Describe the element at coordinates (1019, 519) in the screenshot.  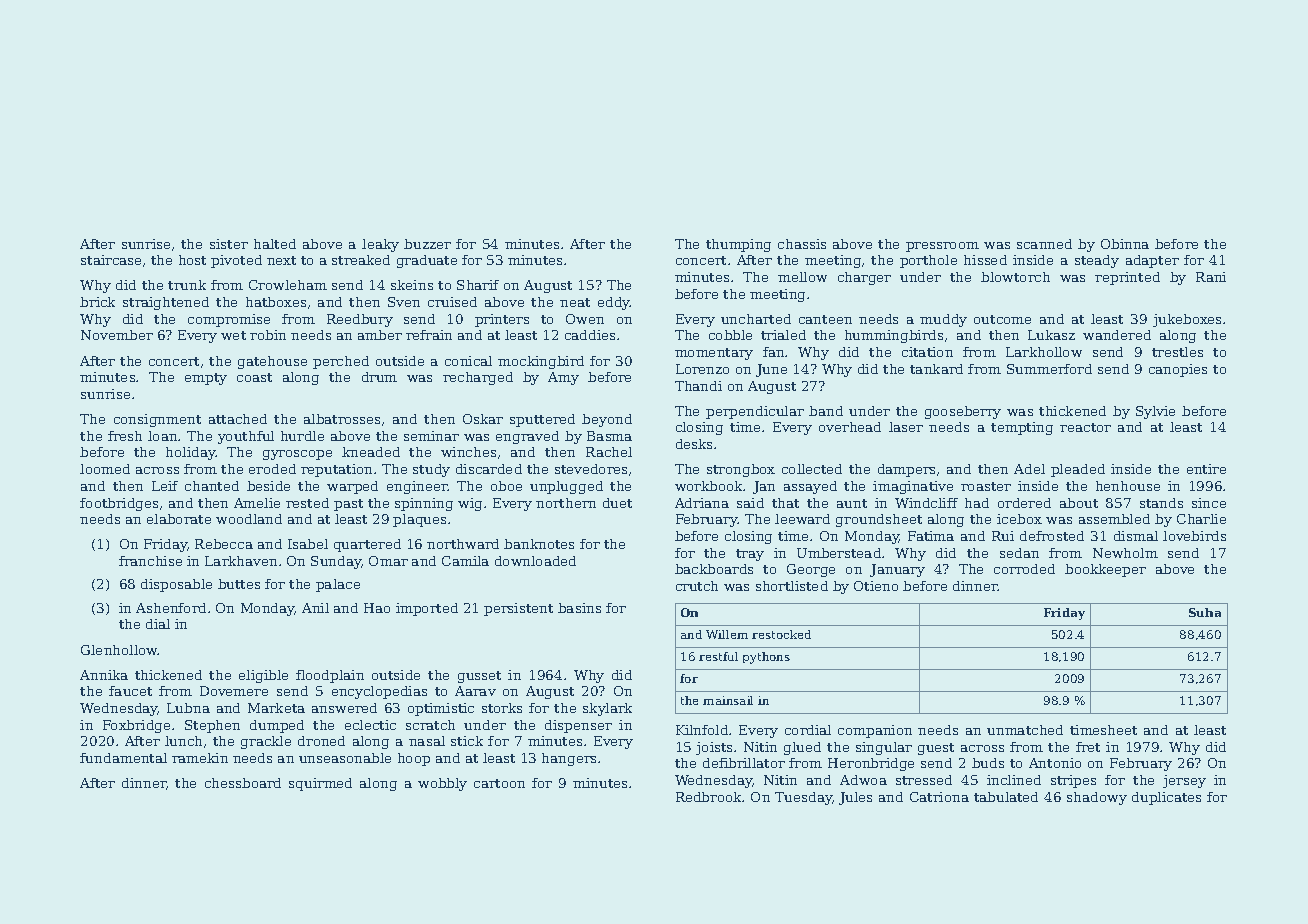
I see `icebox` at that location.
